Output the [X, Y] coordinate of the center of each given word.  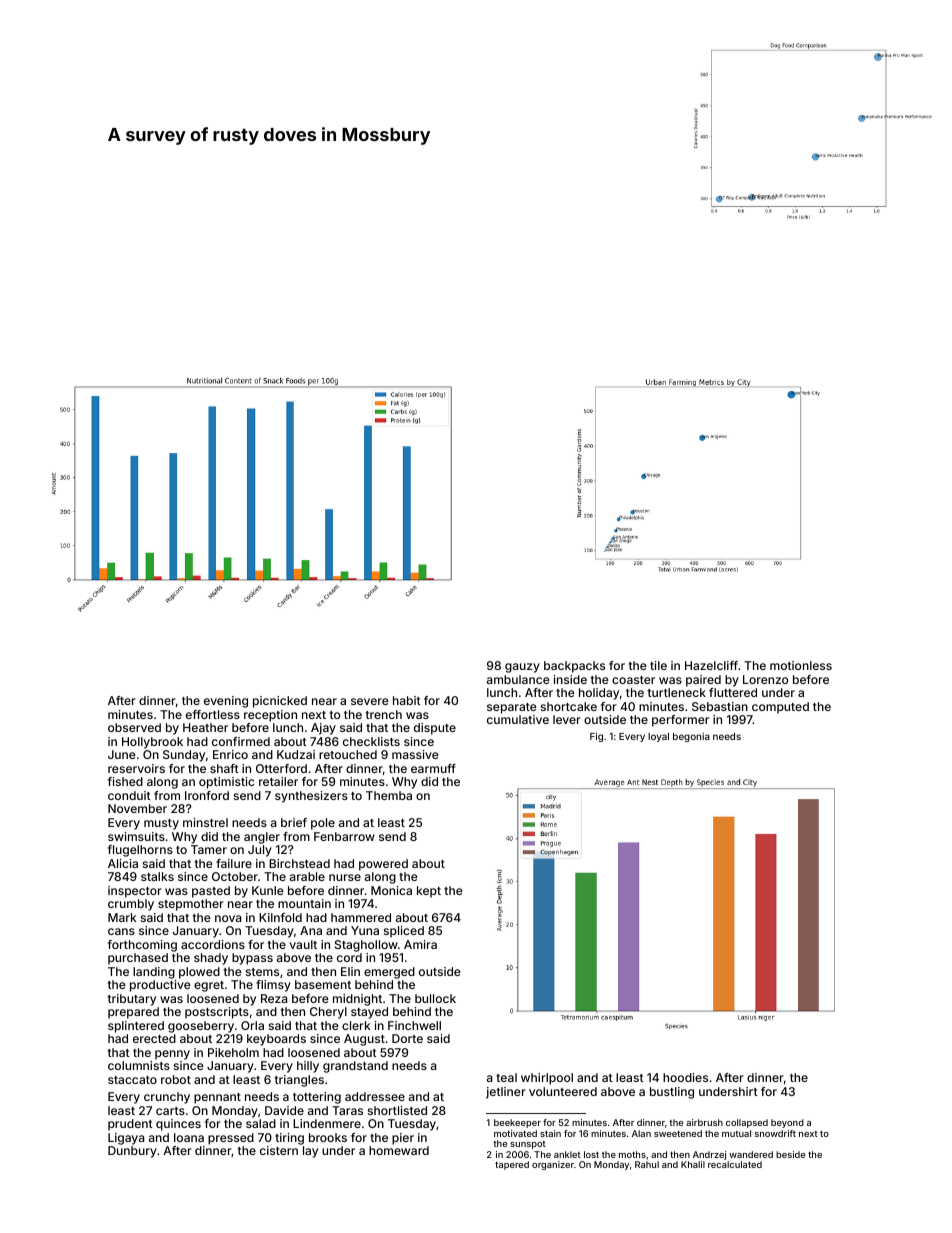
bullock [435, 998]
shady [211, 959]
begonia [691, 737]
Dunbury [132, 1152]
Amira [420, 944]
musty [161, 824]
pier [403, 1139]
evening [226, 702]
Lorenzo [765, 679]
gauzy [522, 668]
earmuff [433, 768]
